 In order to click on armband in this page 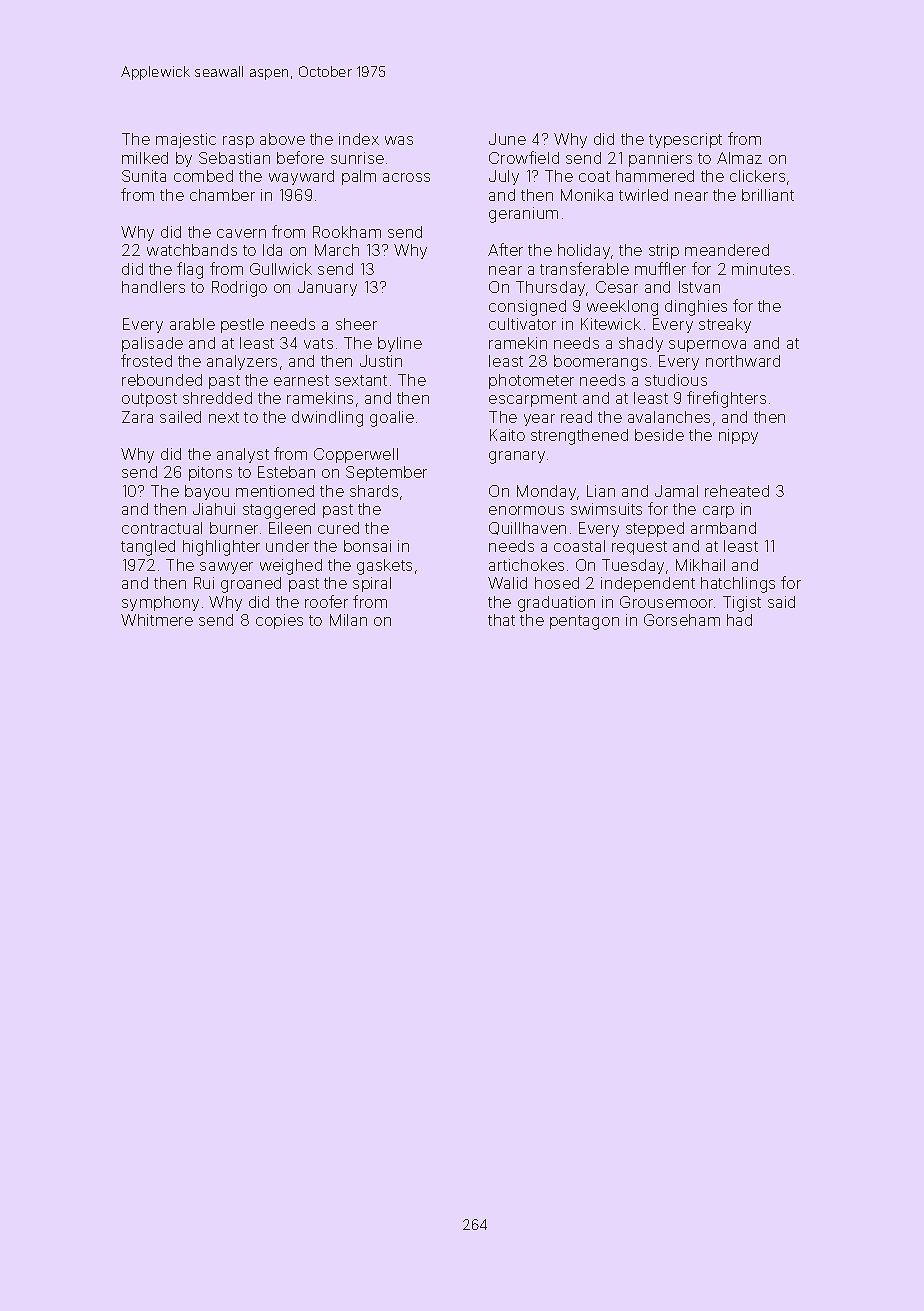, I will do `click(723, 528)`.
